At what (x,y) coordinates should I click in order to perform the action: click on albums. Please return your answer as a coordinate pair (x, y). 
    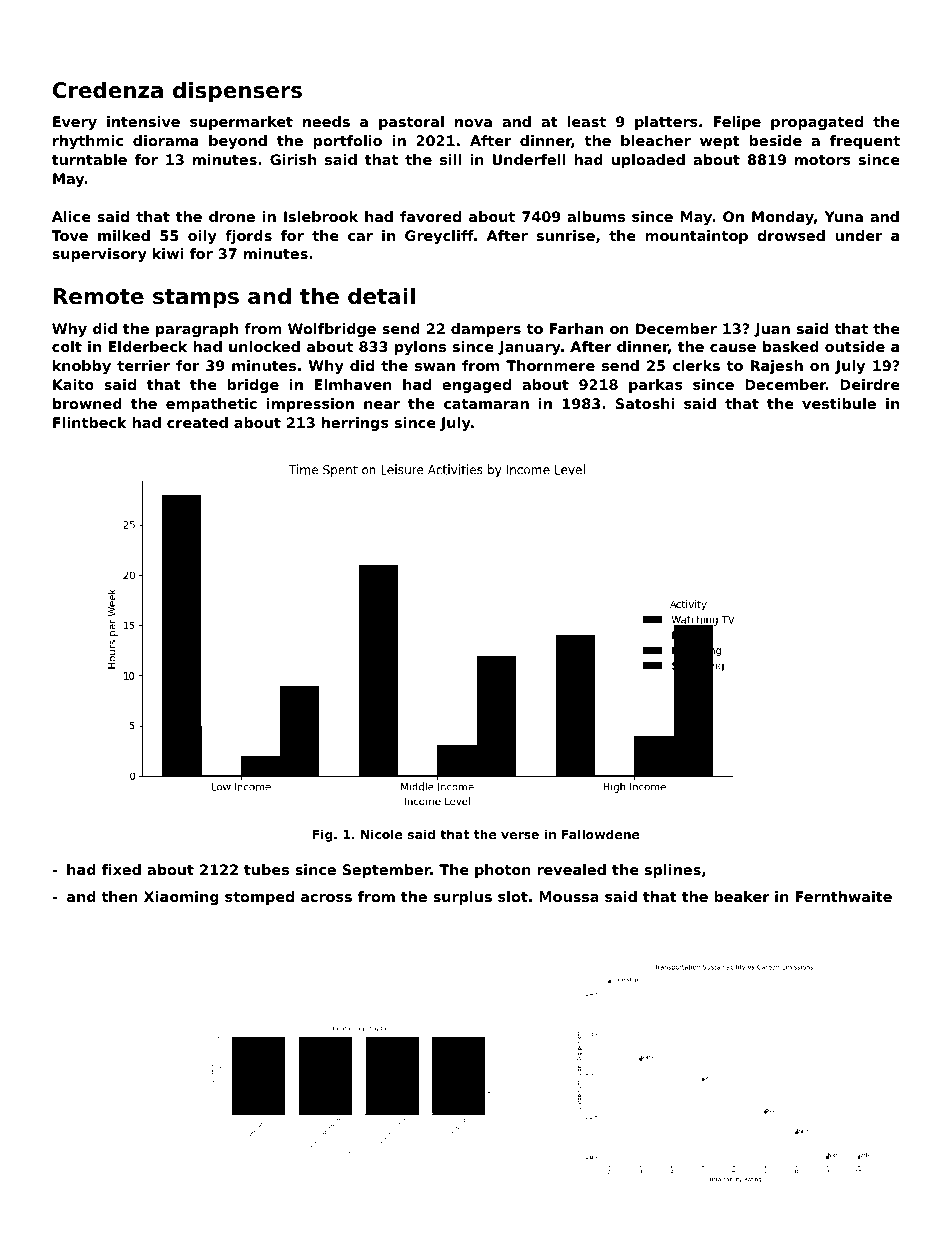
    Looking at the image, I should click on (596, 216).
